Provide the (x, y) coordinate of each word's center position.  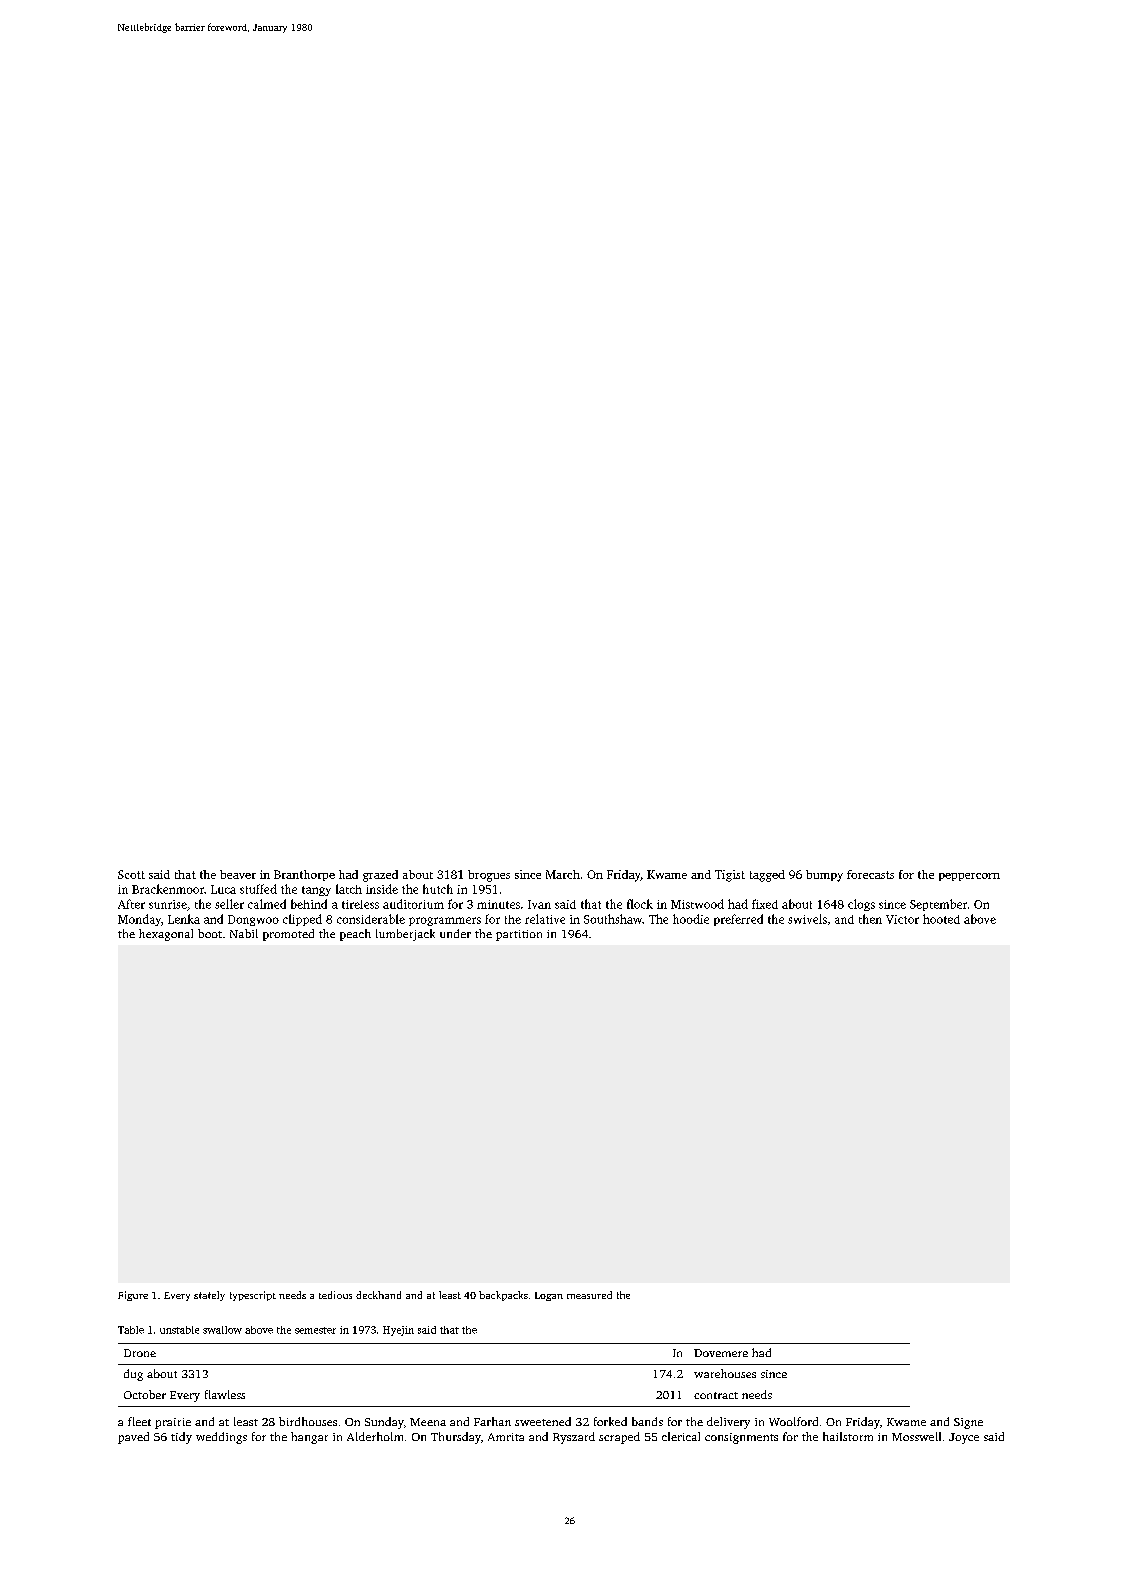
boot (210, 933)
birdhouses (308, 1421)
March (563, 874)
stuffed (258, 889)
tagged (767, 876)
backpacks (503, 1296)
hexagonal (166, 935)
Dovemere (721, 1353)
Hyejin (398, 1331)
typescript (253, 1296)
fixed (765, 904)
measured (589, 1295)
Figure (133, 1296)
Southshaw (613, 919)
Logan (549, 1296)
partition (519, 935)
